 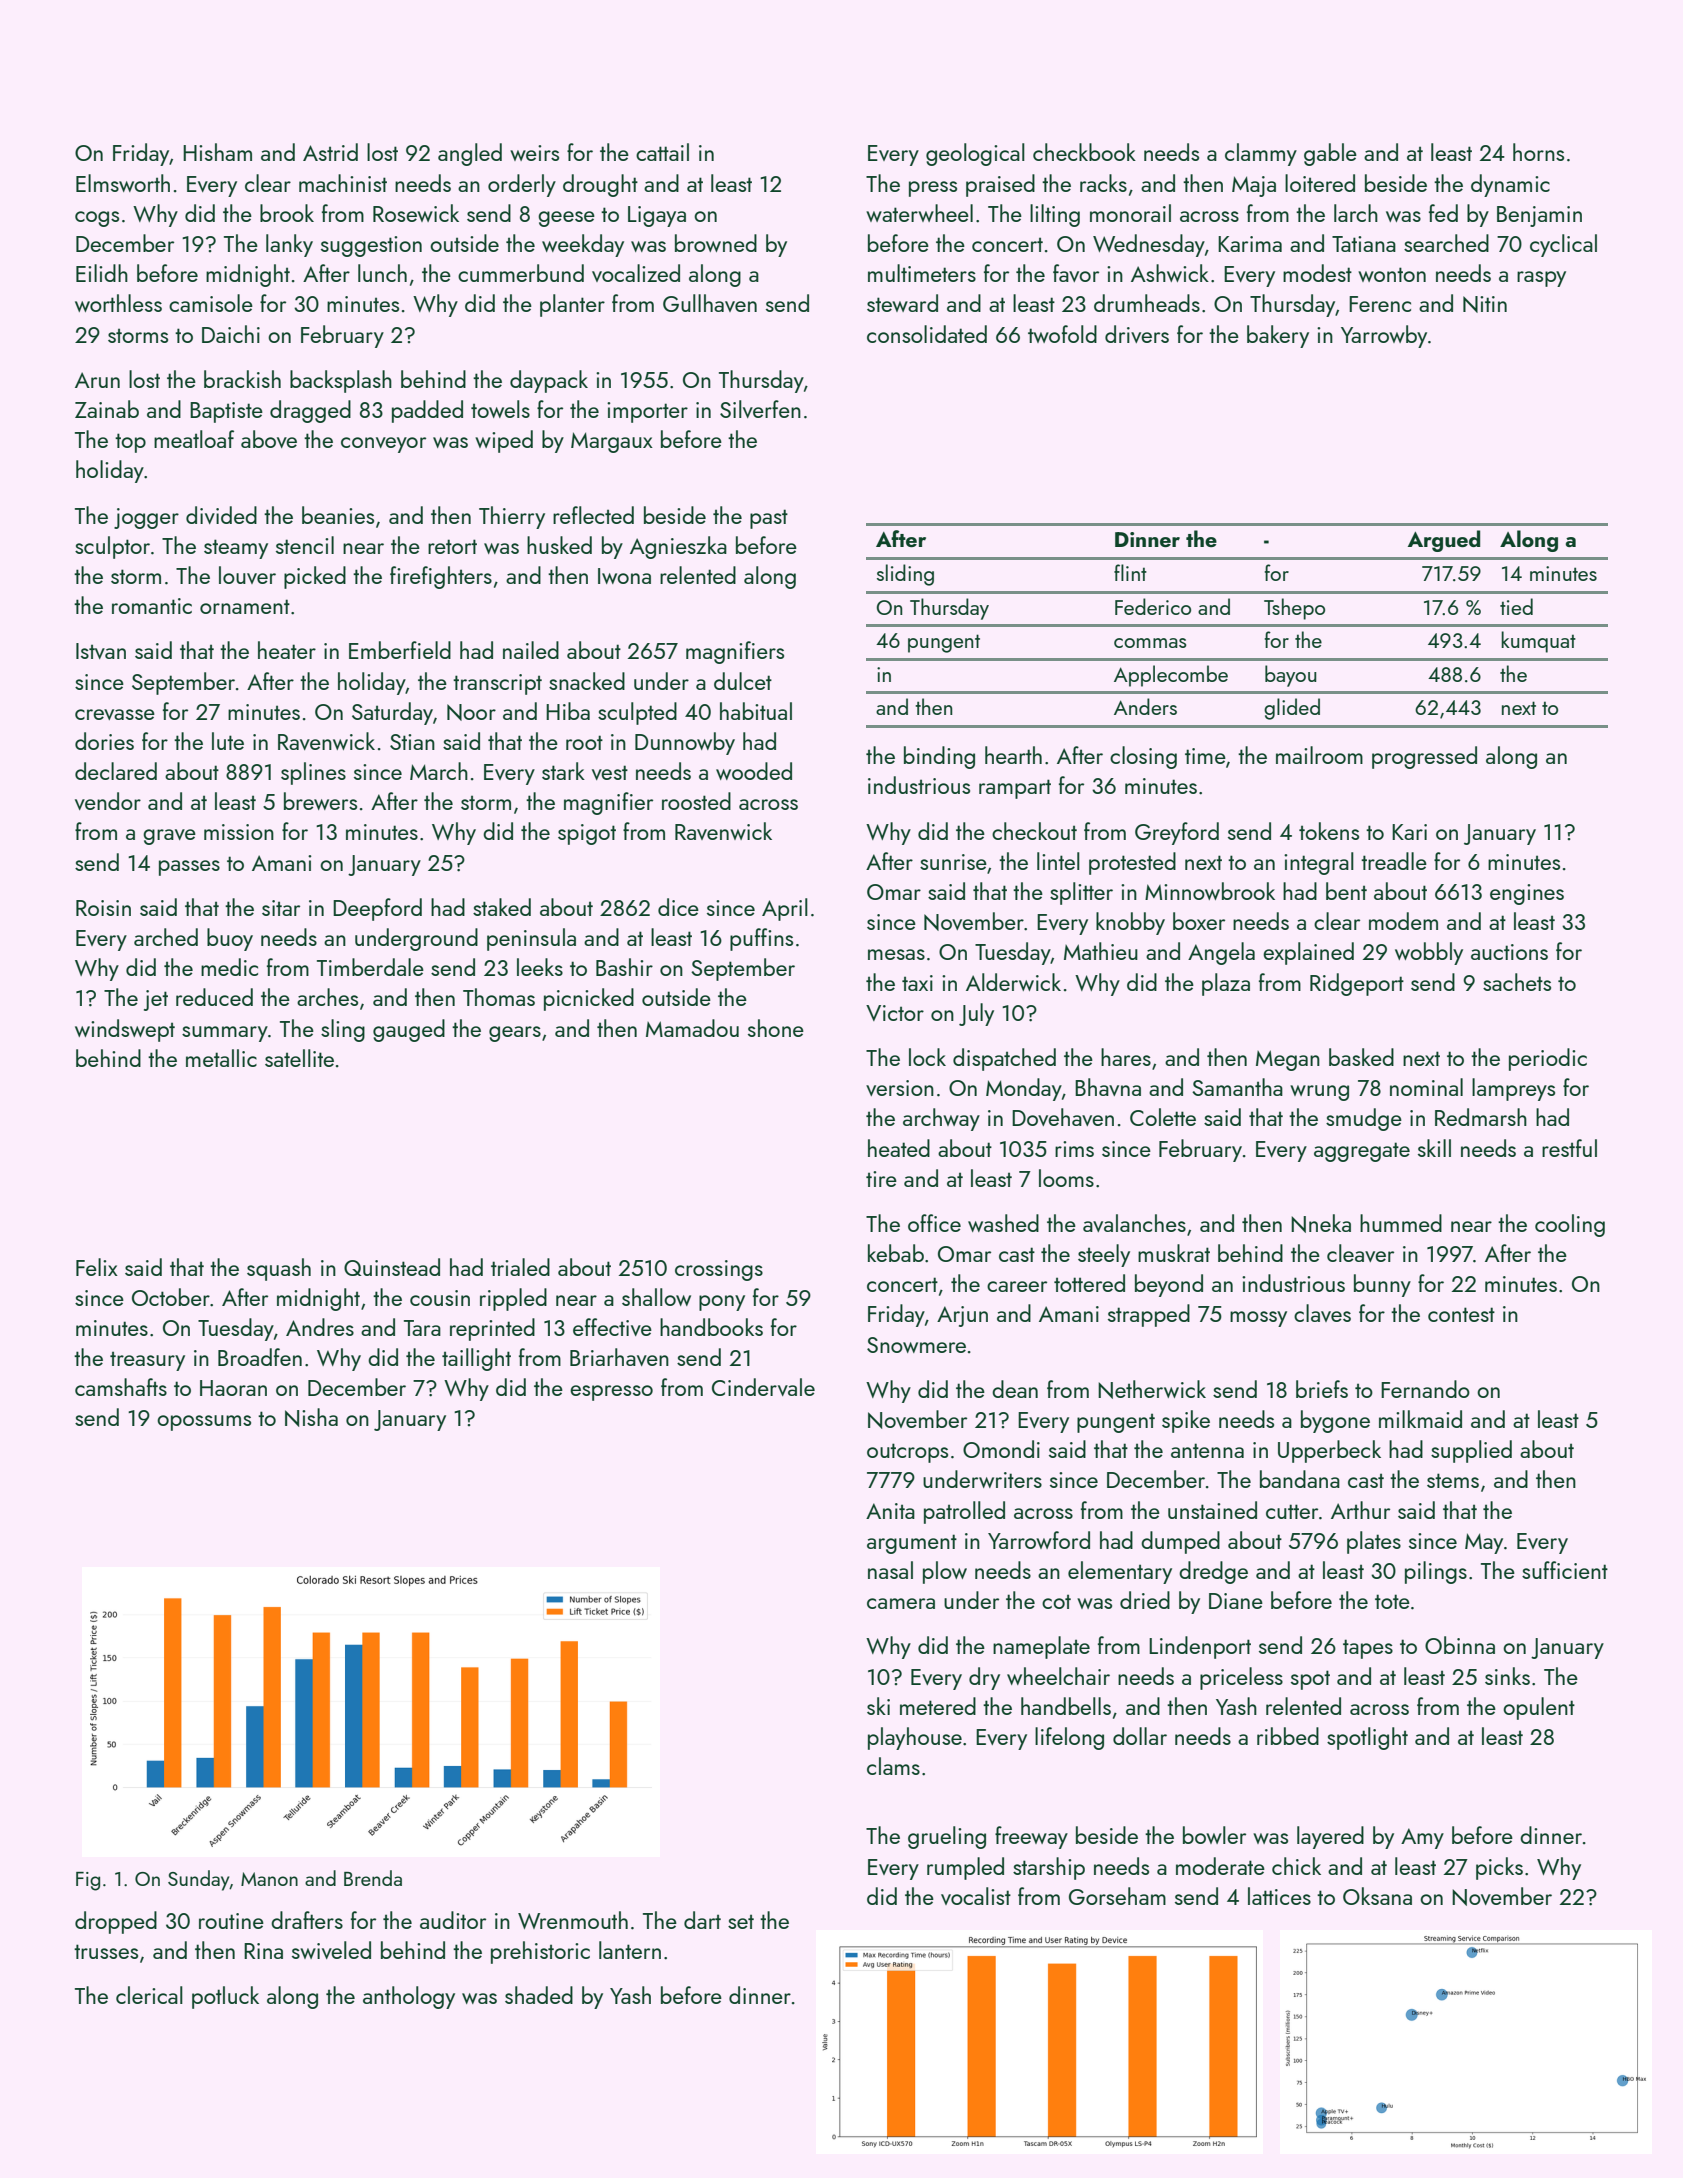 I want to click on Gullhaven, so click(x=710, y=303).
